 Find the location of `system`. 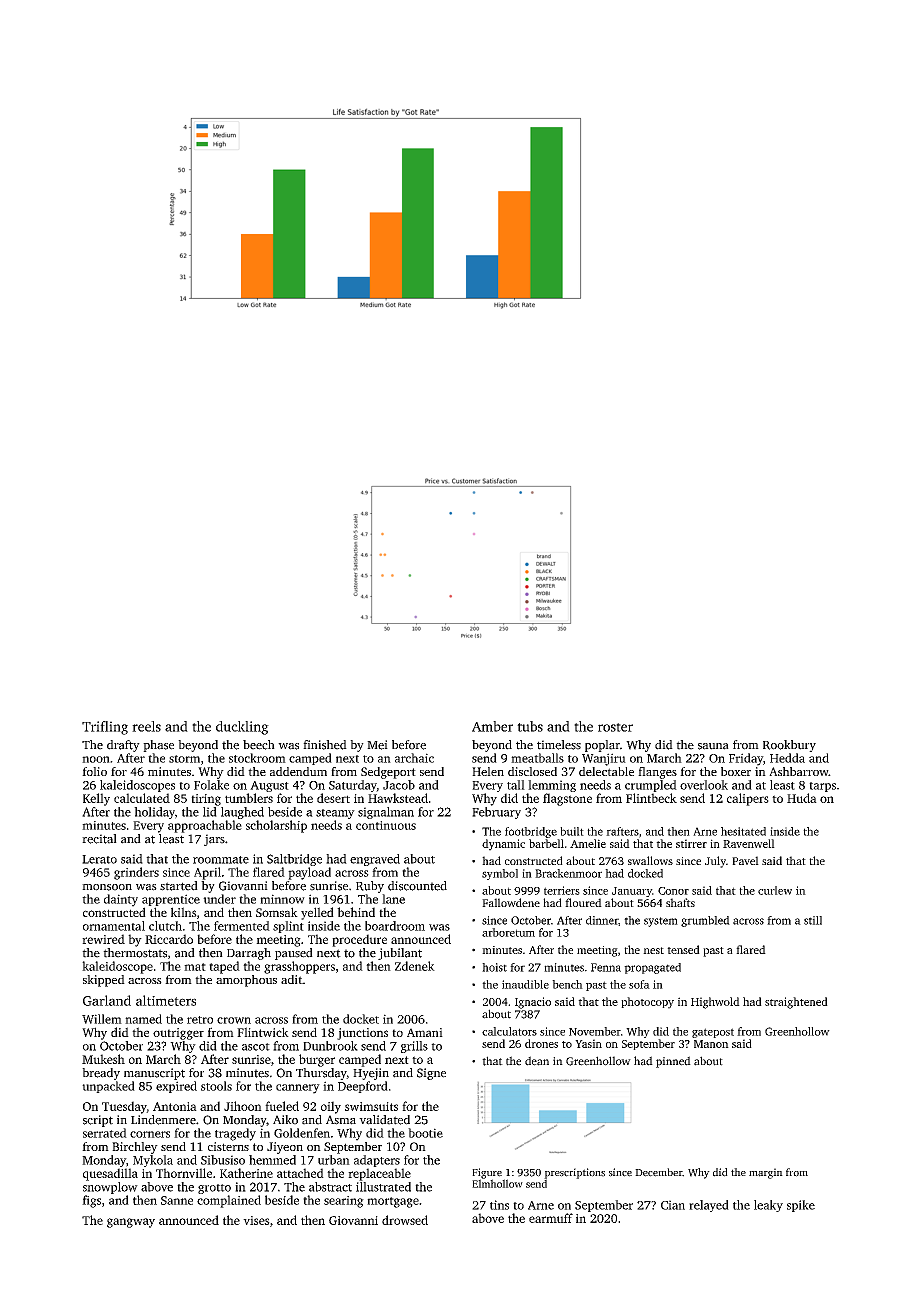

system is located at coordinates (661, 922).
